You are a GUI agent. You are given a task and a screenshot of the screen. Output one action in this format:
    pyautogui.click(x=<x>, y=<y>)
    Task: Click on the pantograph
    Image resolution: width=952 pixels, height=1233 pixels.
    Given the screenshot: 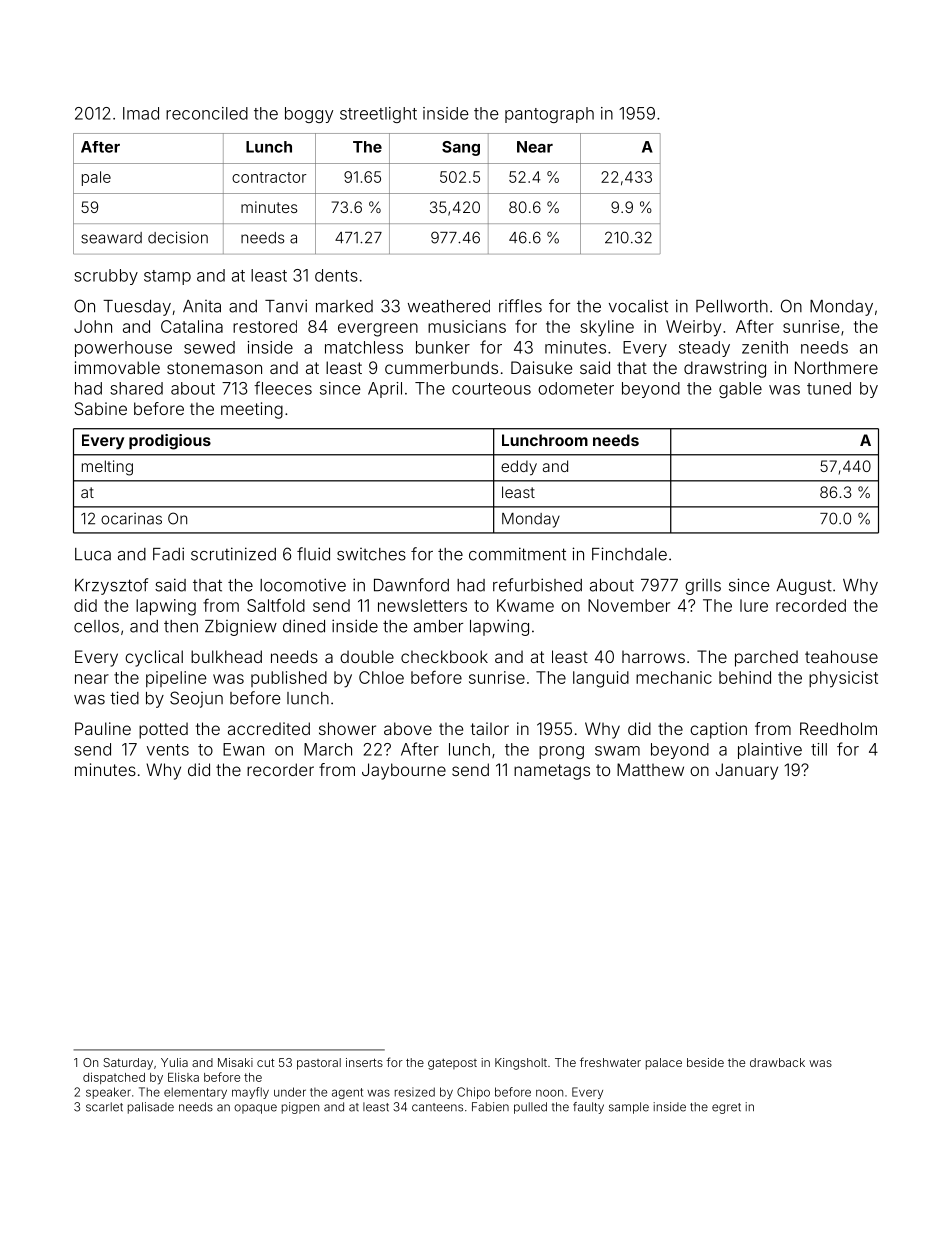 What is the action you would take?
    pyautogui.click(x=549, y=115)
